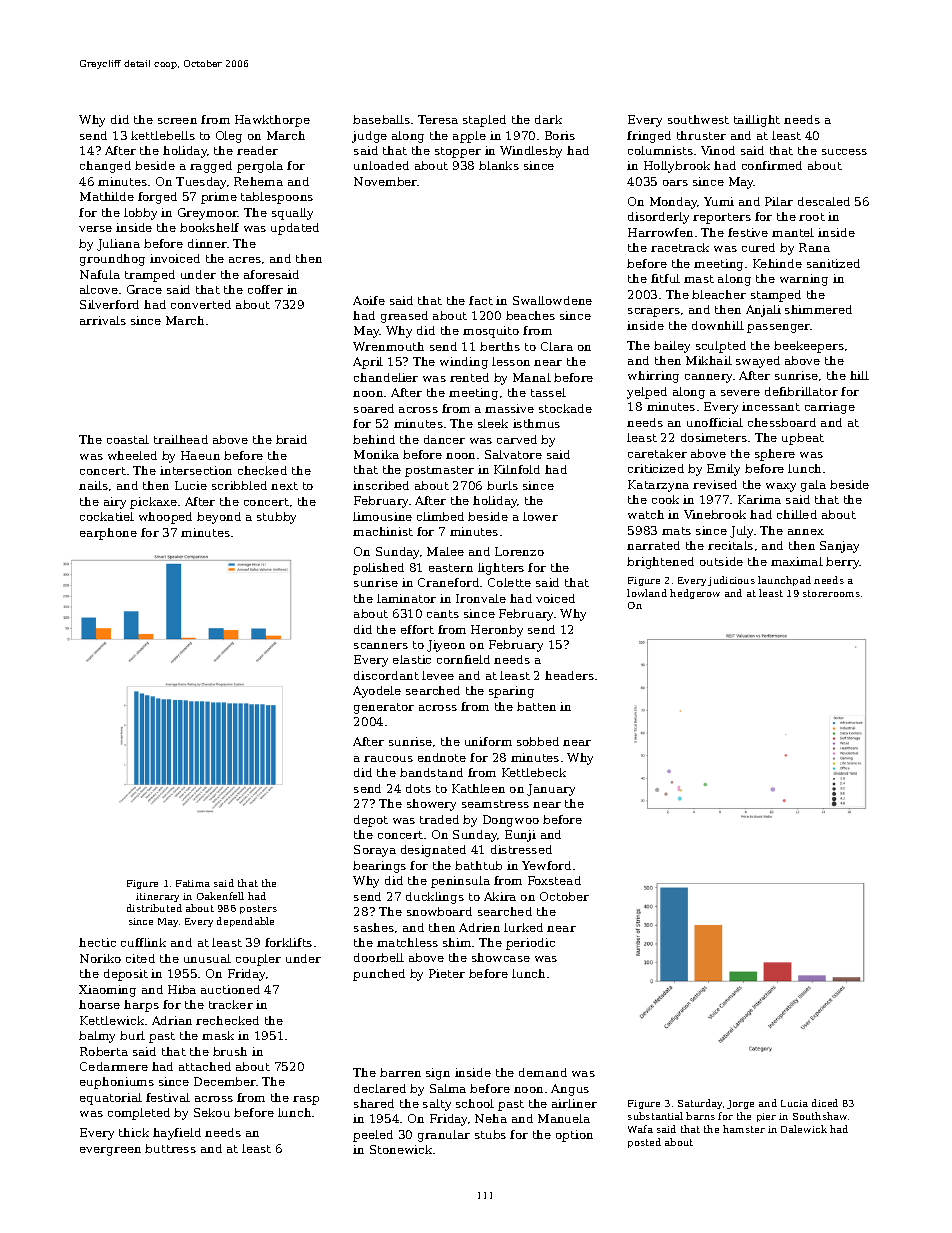 This screenshot has width=952, height=1233. I want to click on Swallowdene, so click(552, 300).
